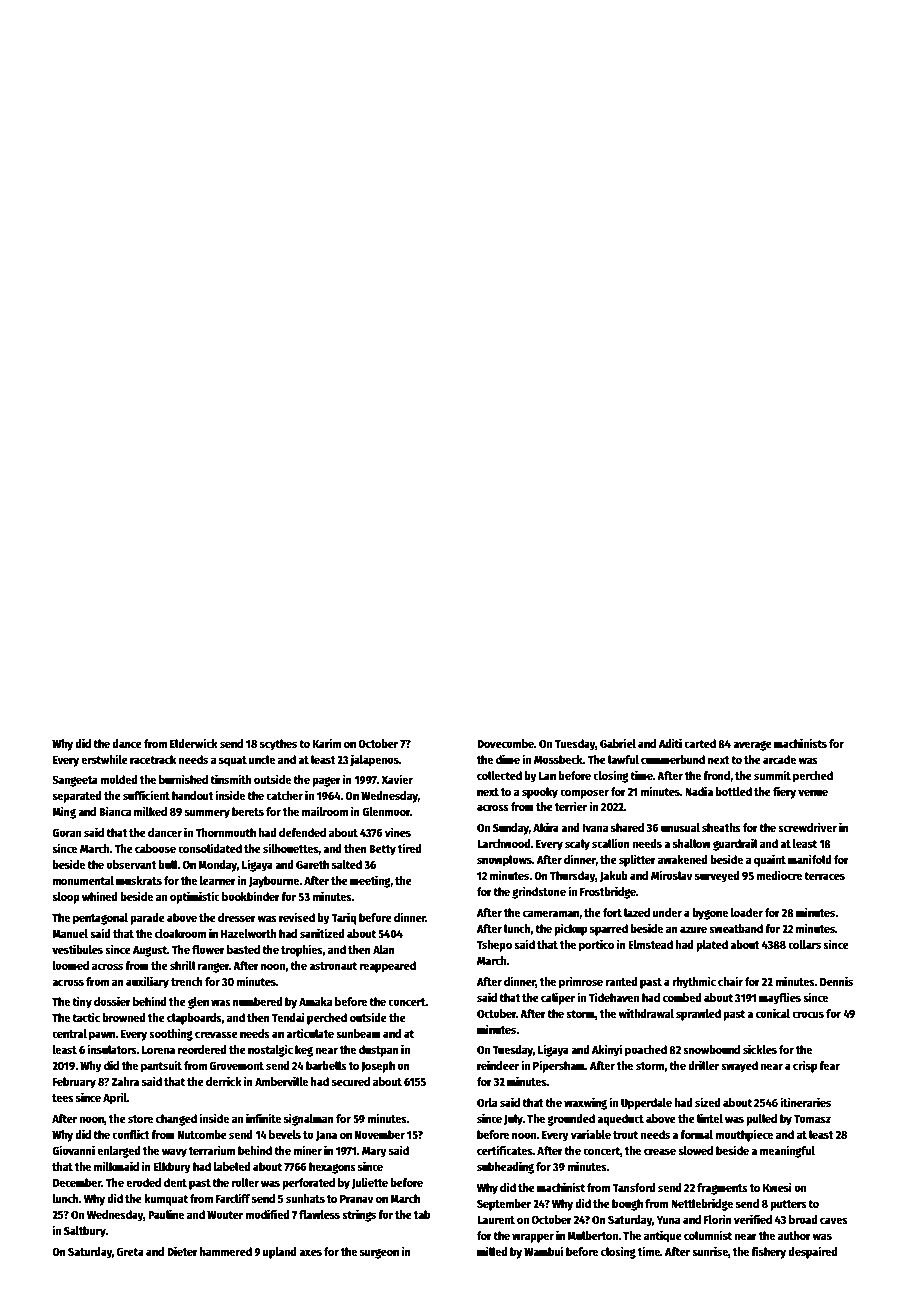 This page has height=1316, width=908. I want to click on crocus, so click(808, 1014).
